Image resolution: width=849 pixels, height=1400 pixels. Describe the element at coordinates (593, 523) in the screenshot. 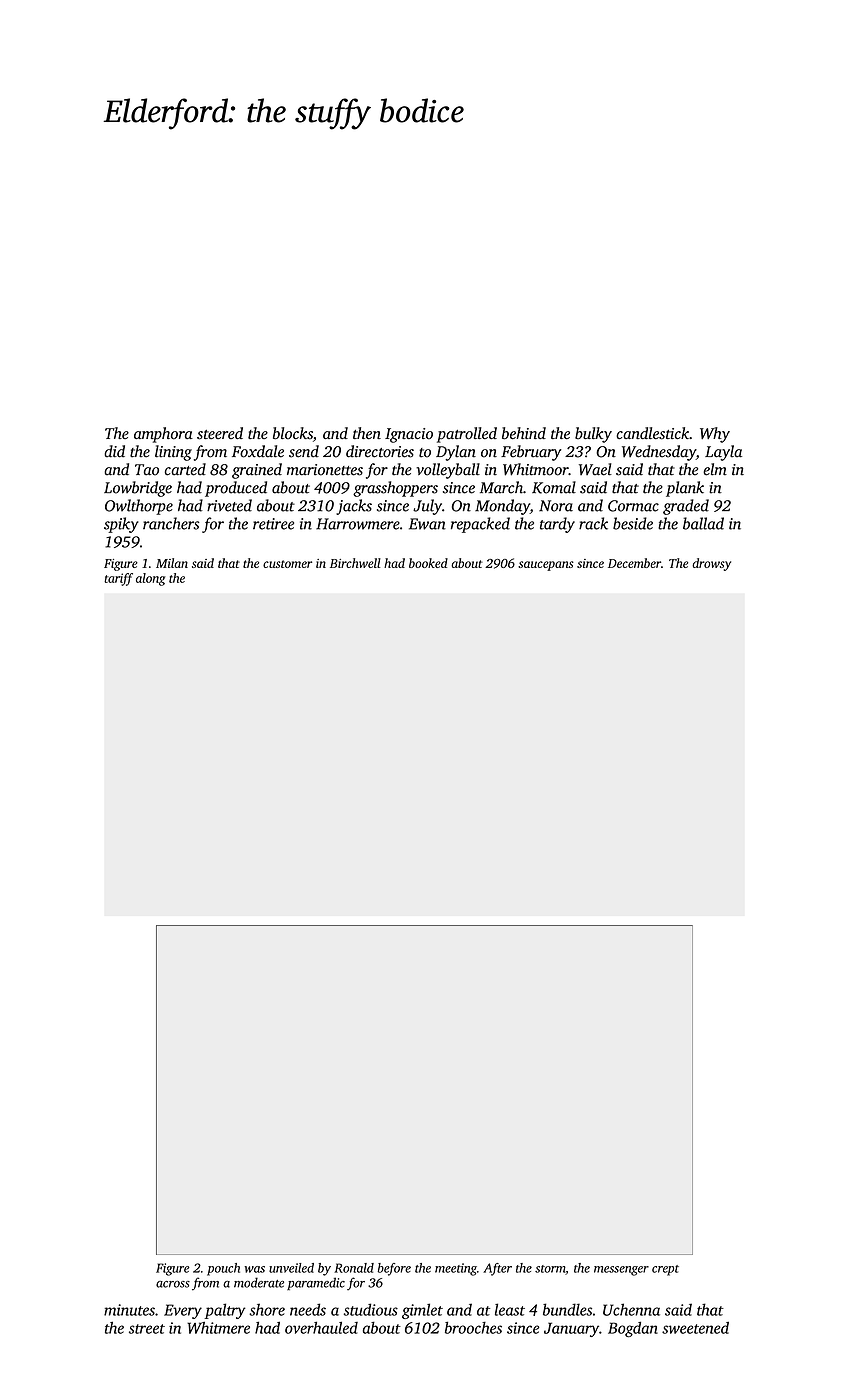

I see `rack` at that location.
